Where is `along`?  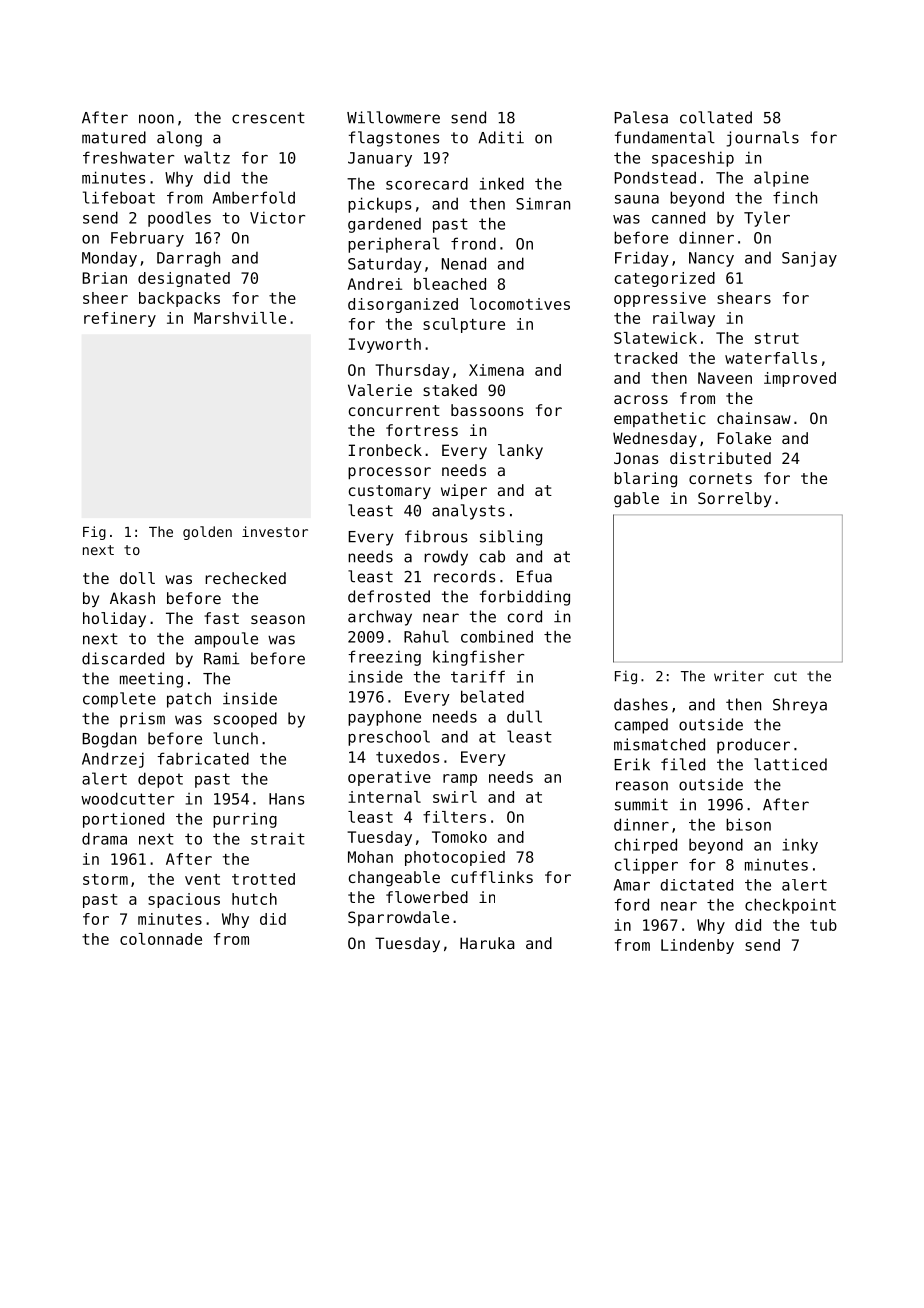
along is located at coordinates (179, 139).
